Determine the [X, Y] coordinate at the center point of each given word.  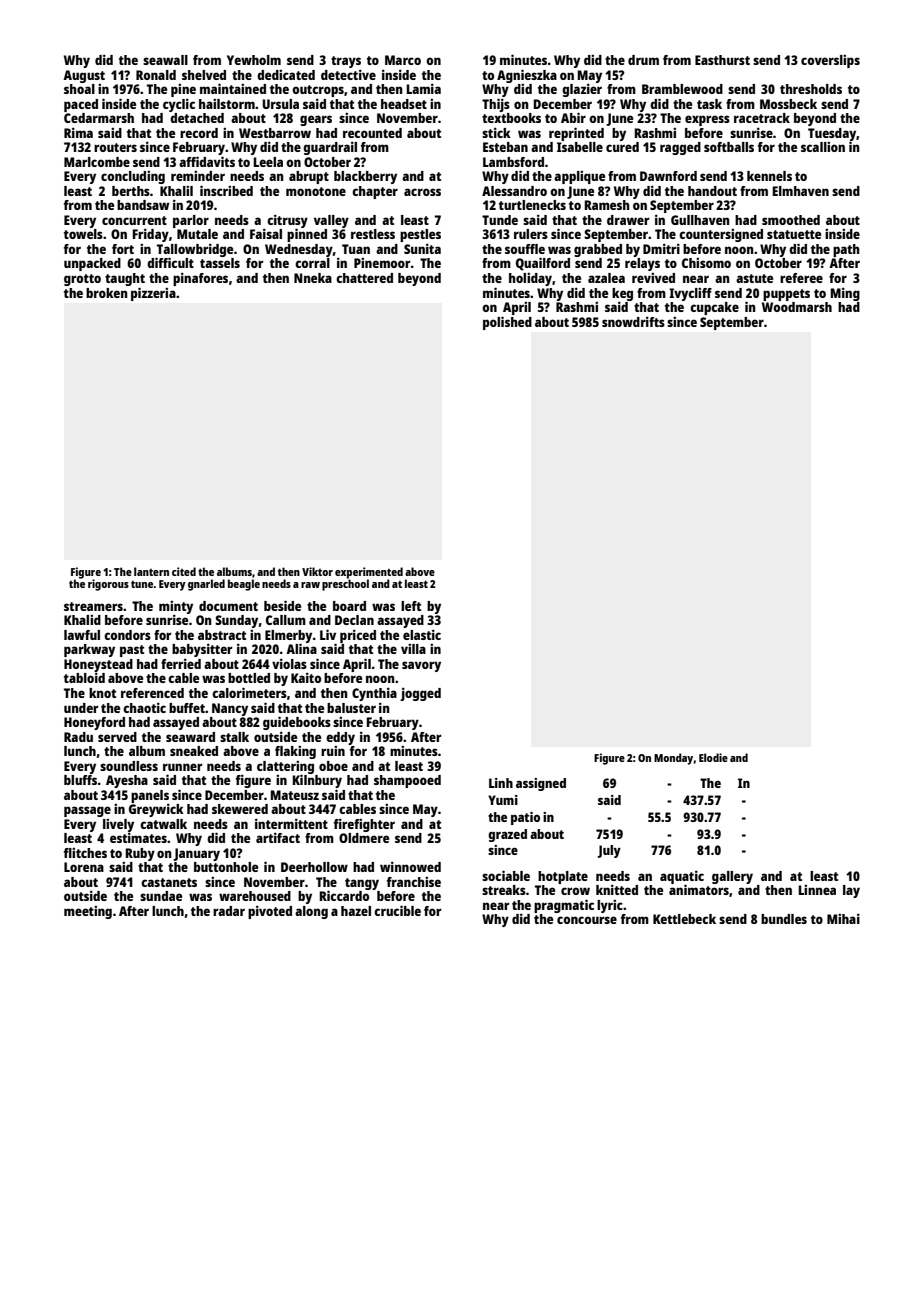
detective [348, 74]
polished [507, 323]
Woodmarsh [797, 307]
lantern [151, 571]
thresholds [811, 89]
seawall [165, 60]
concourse [587, 920]
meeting [88, 912]
